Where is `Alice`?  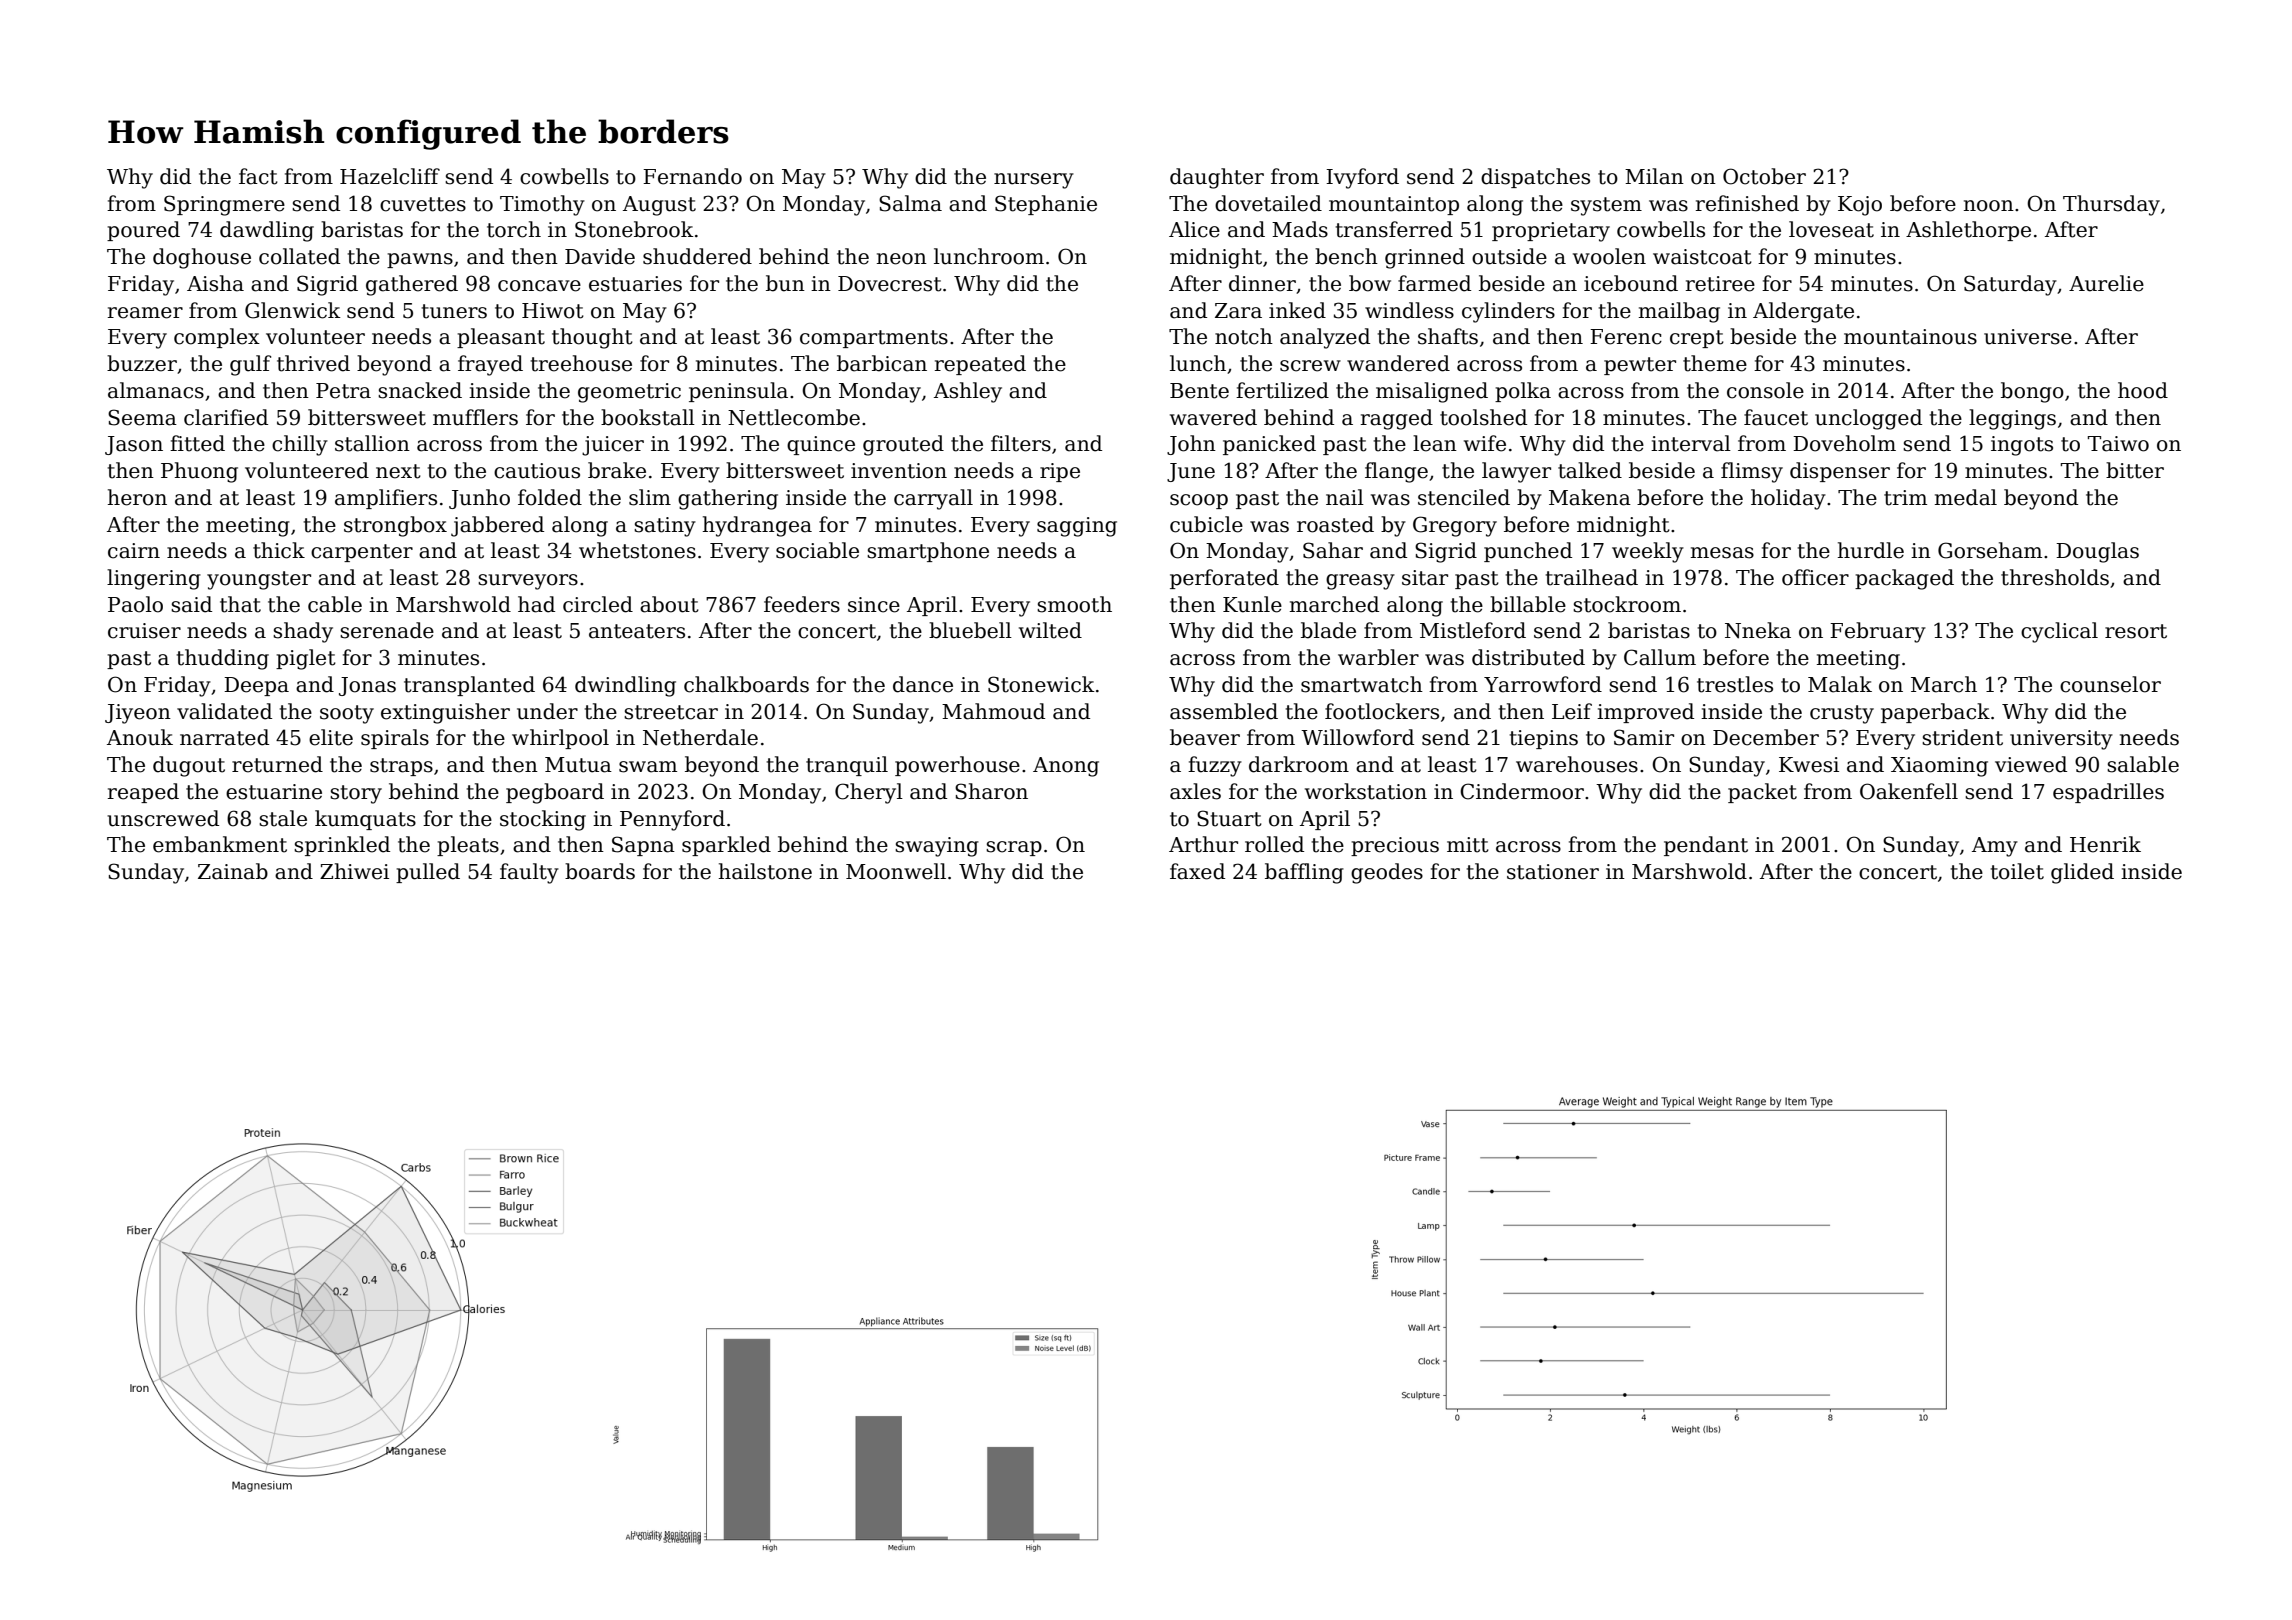
Alice is located at coordinates (1194, 229).
